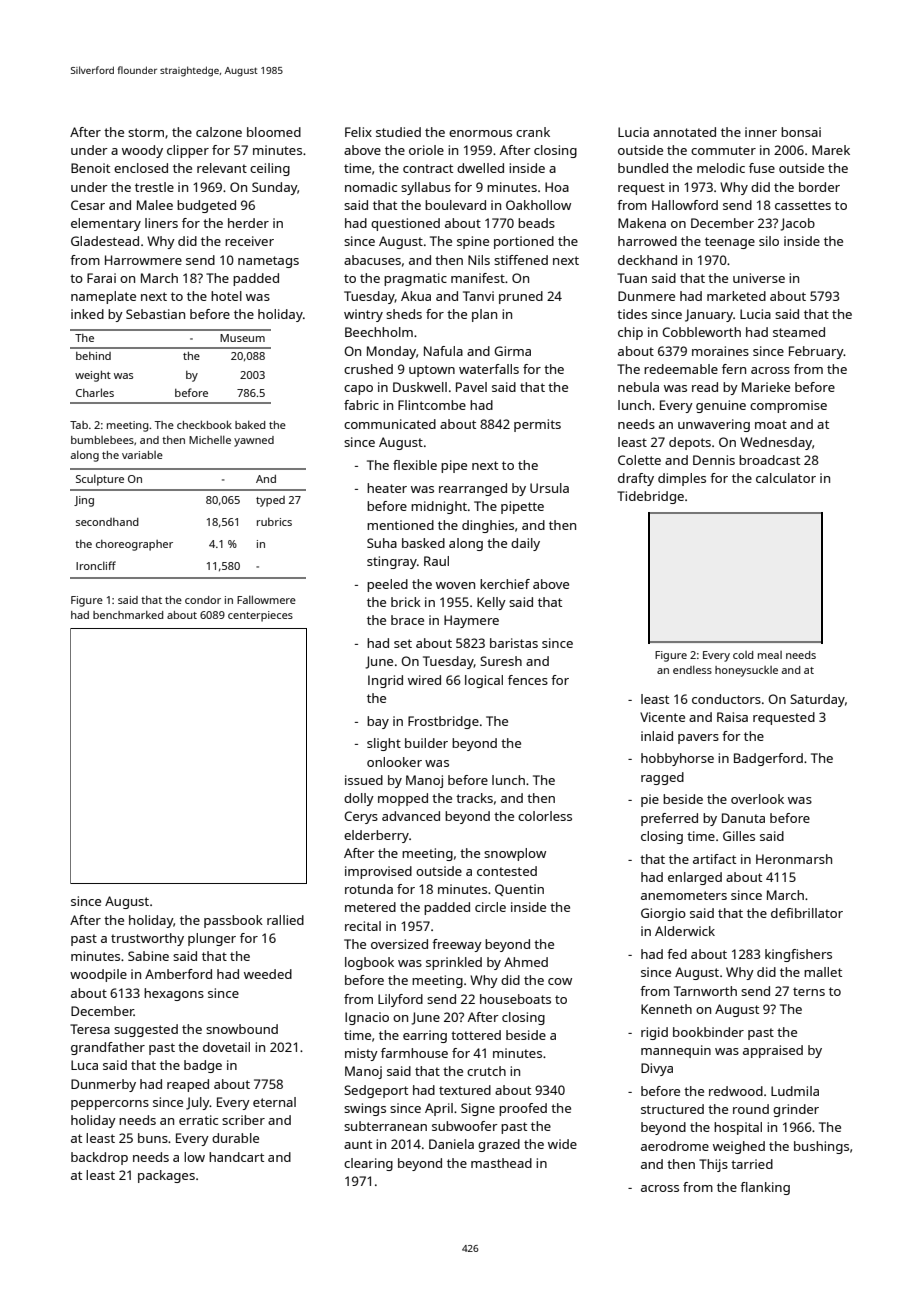  What do you see at coordinates (765, 1188) in the page?
I see `flanking` at bounding box center [765, 1188].
